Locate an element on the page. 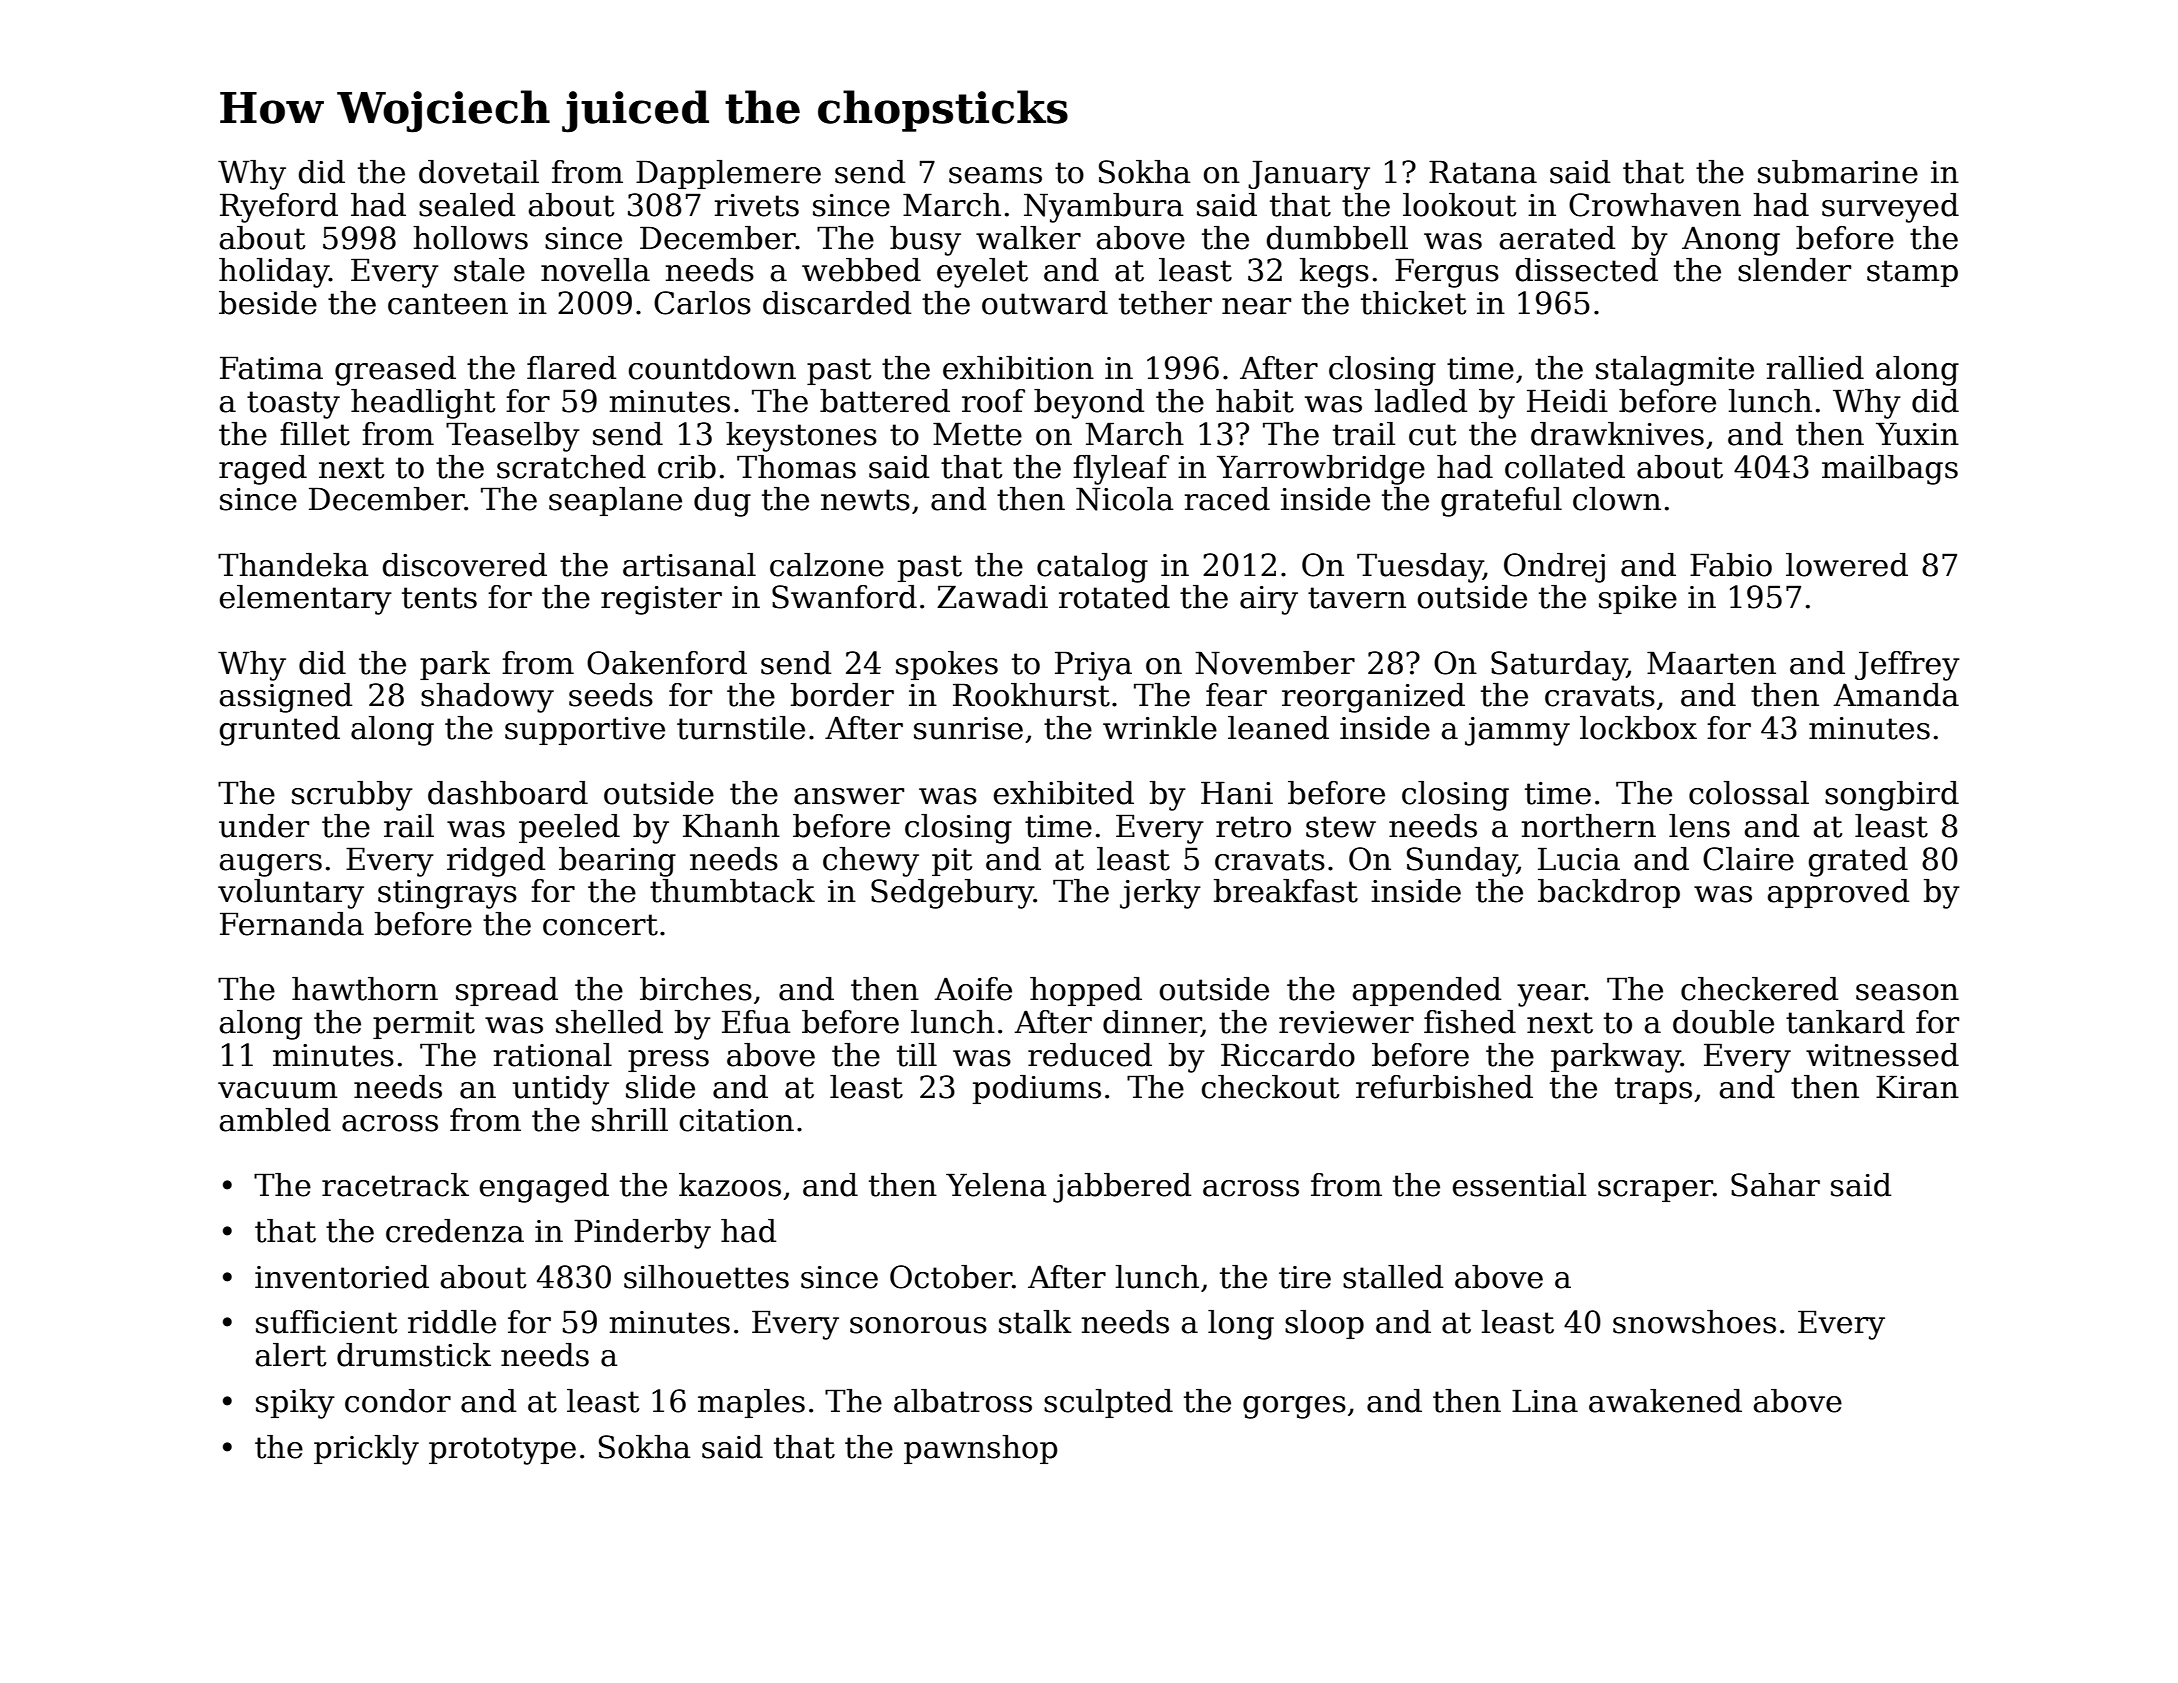 This document has height=1683, width=2178. year is located at coordinates (1551, 995).
